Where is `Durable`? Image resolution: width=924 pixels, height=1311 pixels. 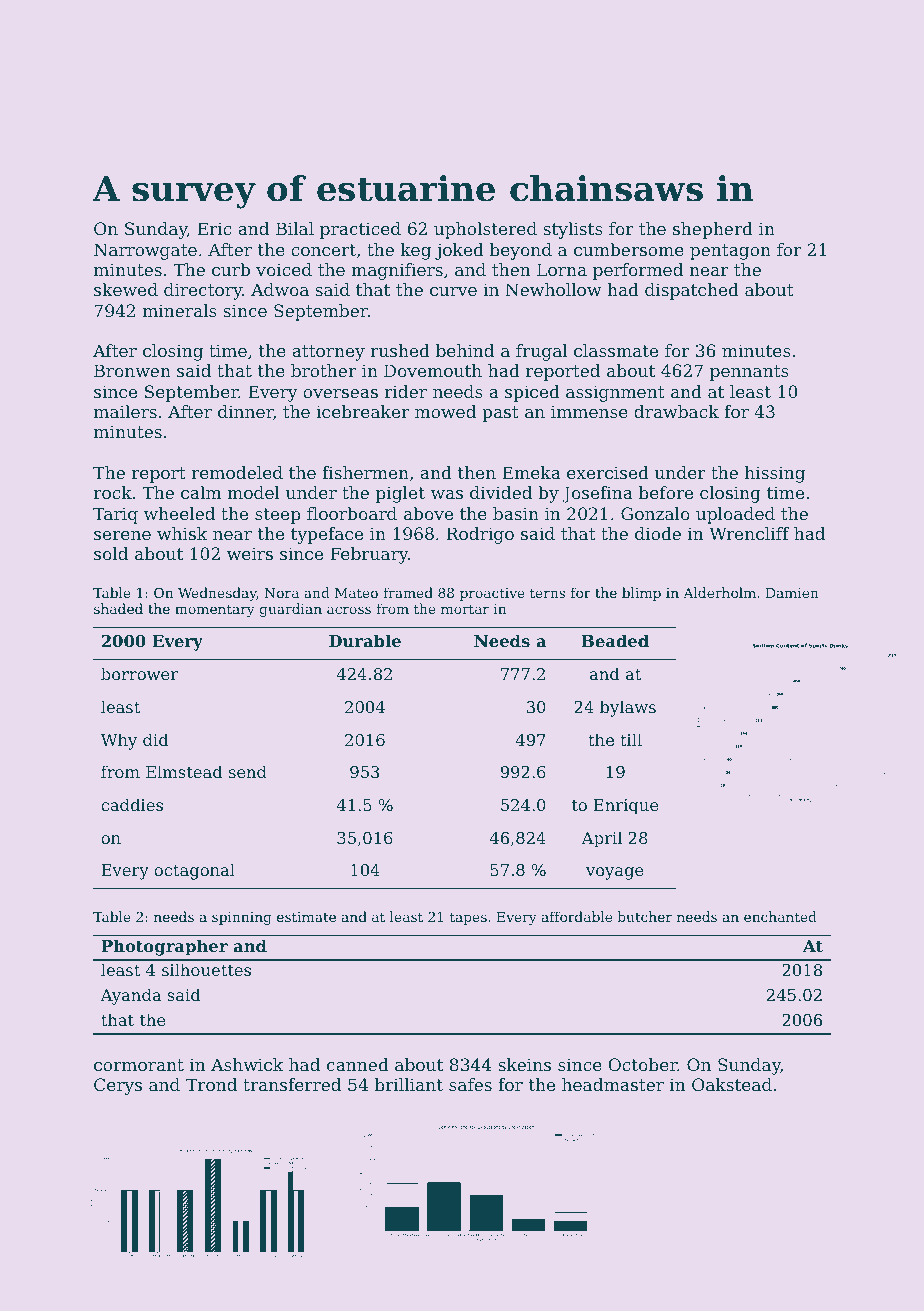 Durable is located at coordinates (365, 640).
